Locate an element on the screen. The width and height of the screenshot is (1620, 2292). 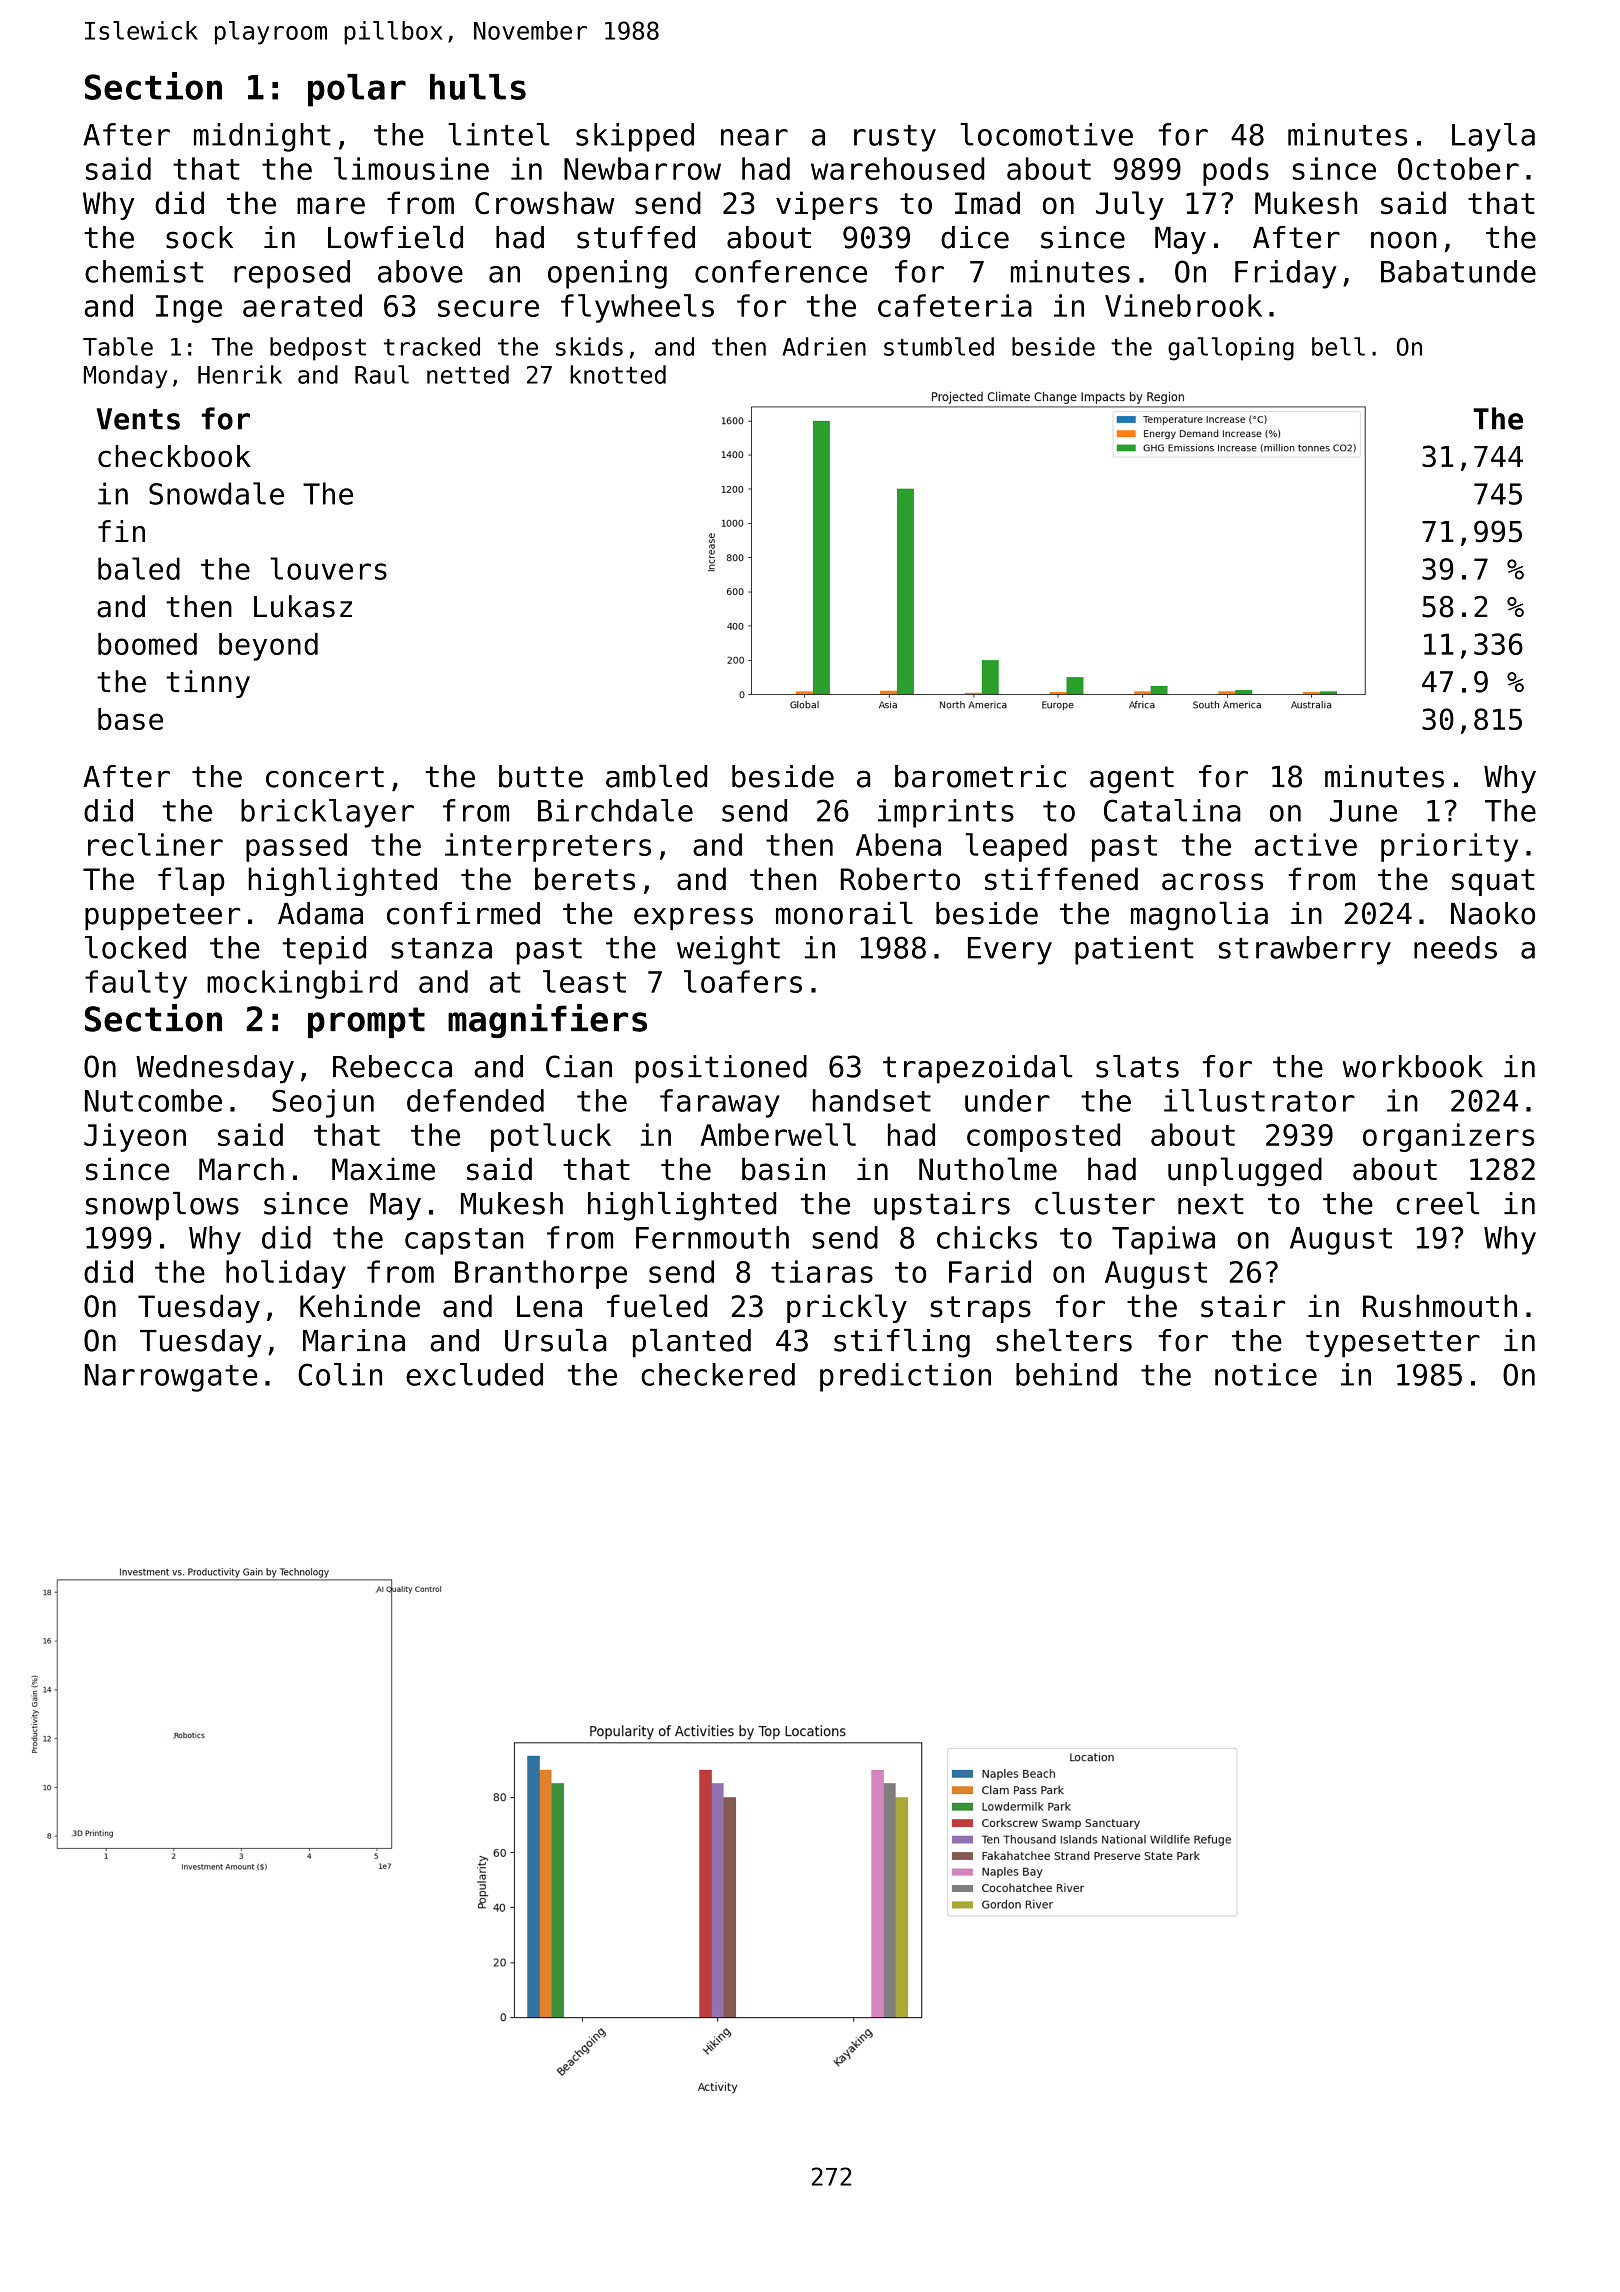
handset is located at coordinates (872, 1100).
